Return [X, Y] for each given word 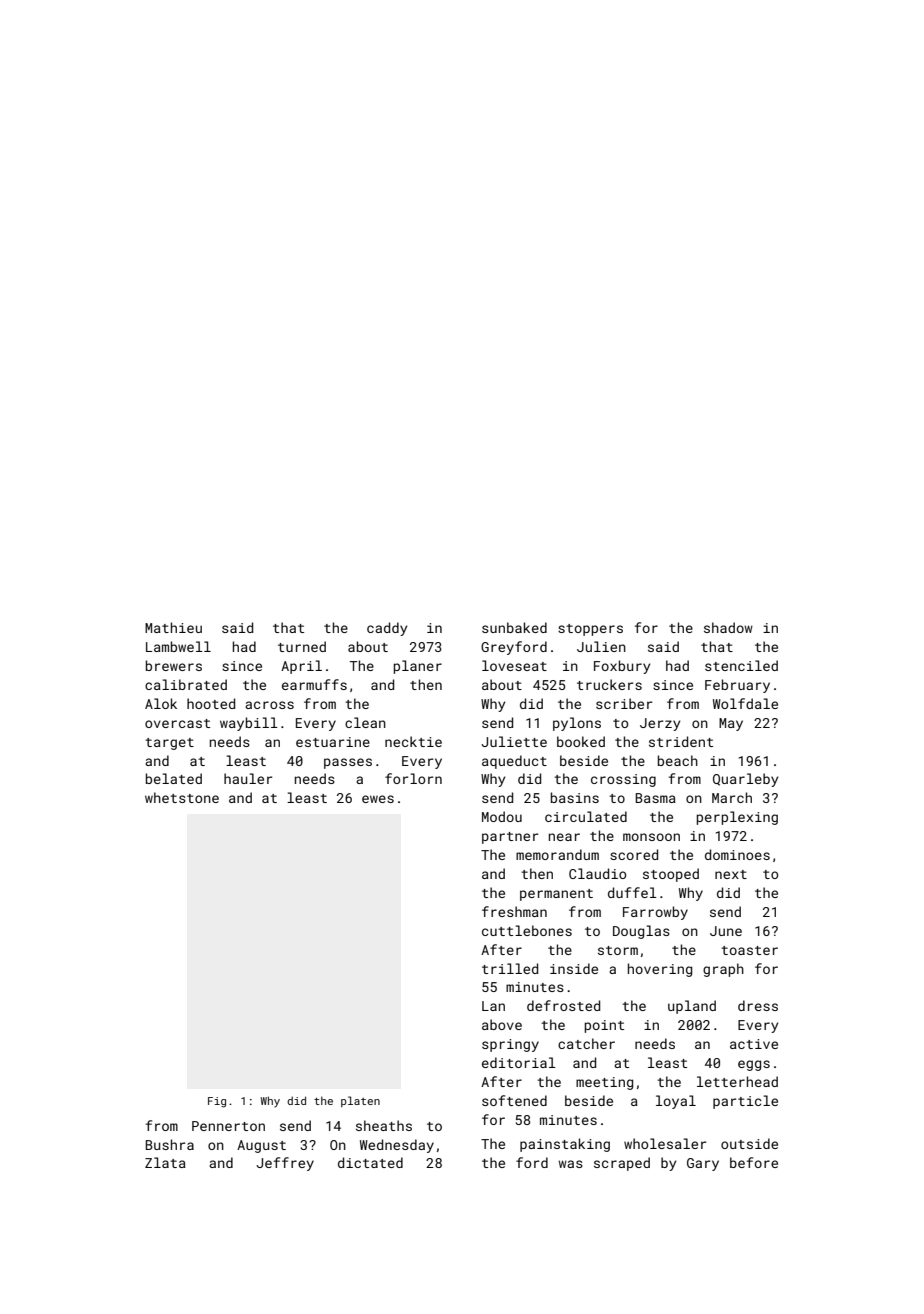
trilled [510, 968]
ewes [378, 799]
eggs [754, 1065]
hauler [248, 778]
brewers [174, 665]
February [737, 686]
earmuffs [314, 684]
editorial [519, 1062]
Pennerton [228, 1126]
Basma [656, 798]
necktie [413, 741]
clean [365, 722]
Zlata [165, 1162]
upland [692, 1007]
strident [681, 741]
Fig [217, 1102]
